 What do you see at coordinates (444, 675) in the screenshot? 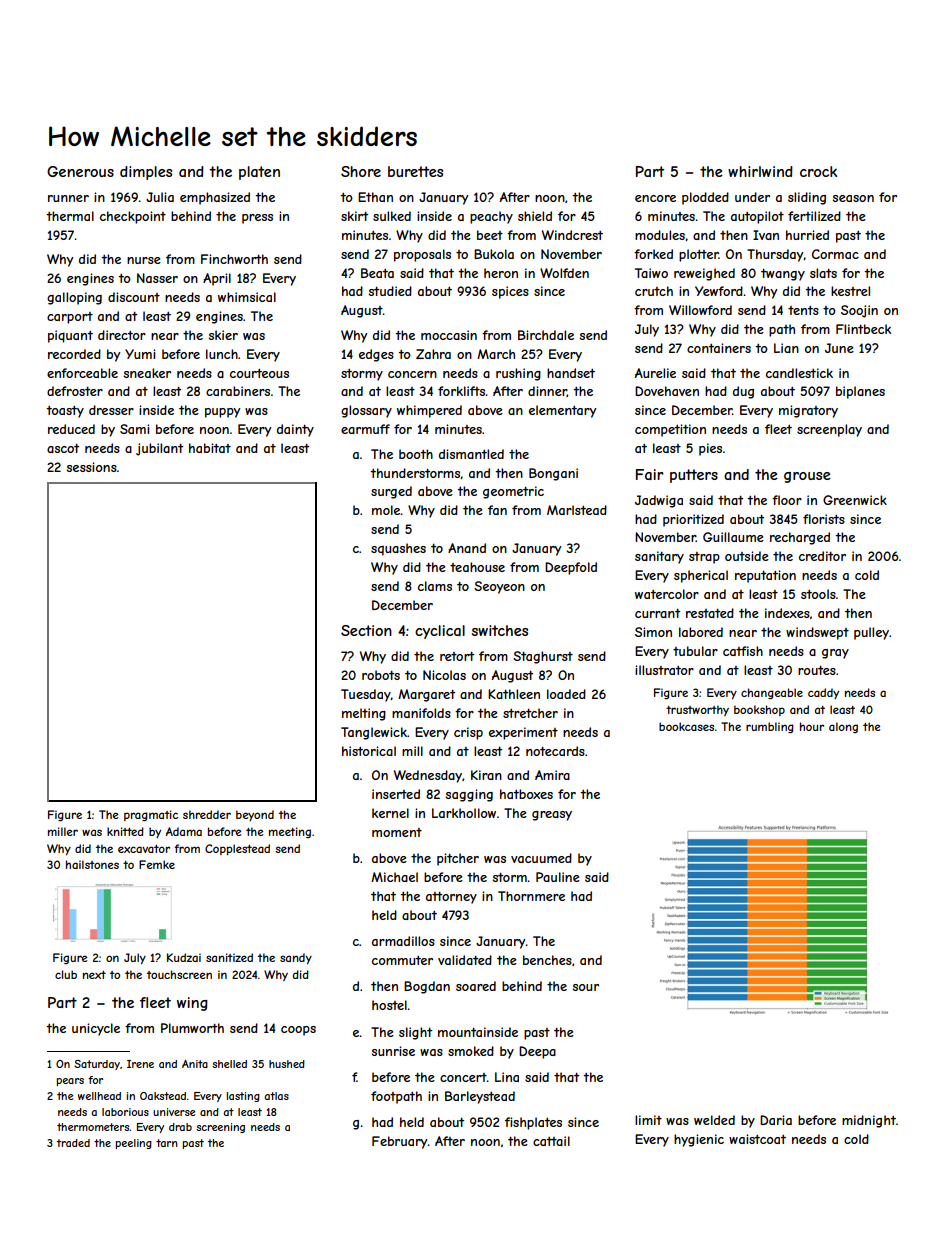
I see `Nicolas` at bounding box center [444, 675].
